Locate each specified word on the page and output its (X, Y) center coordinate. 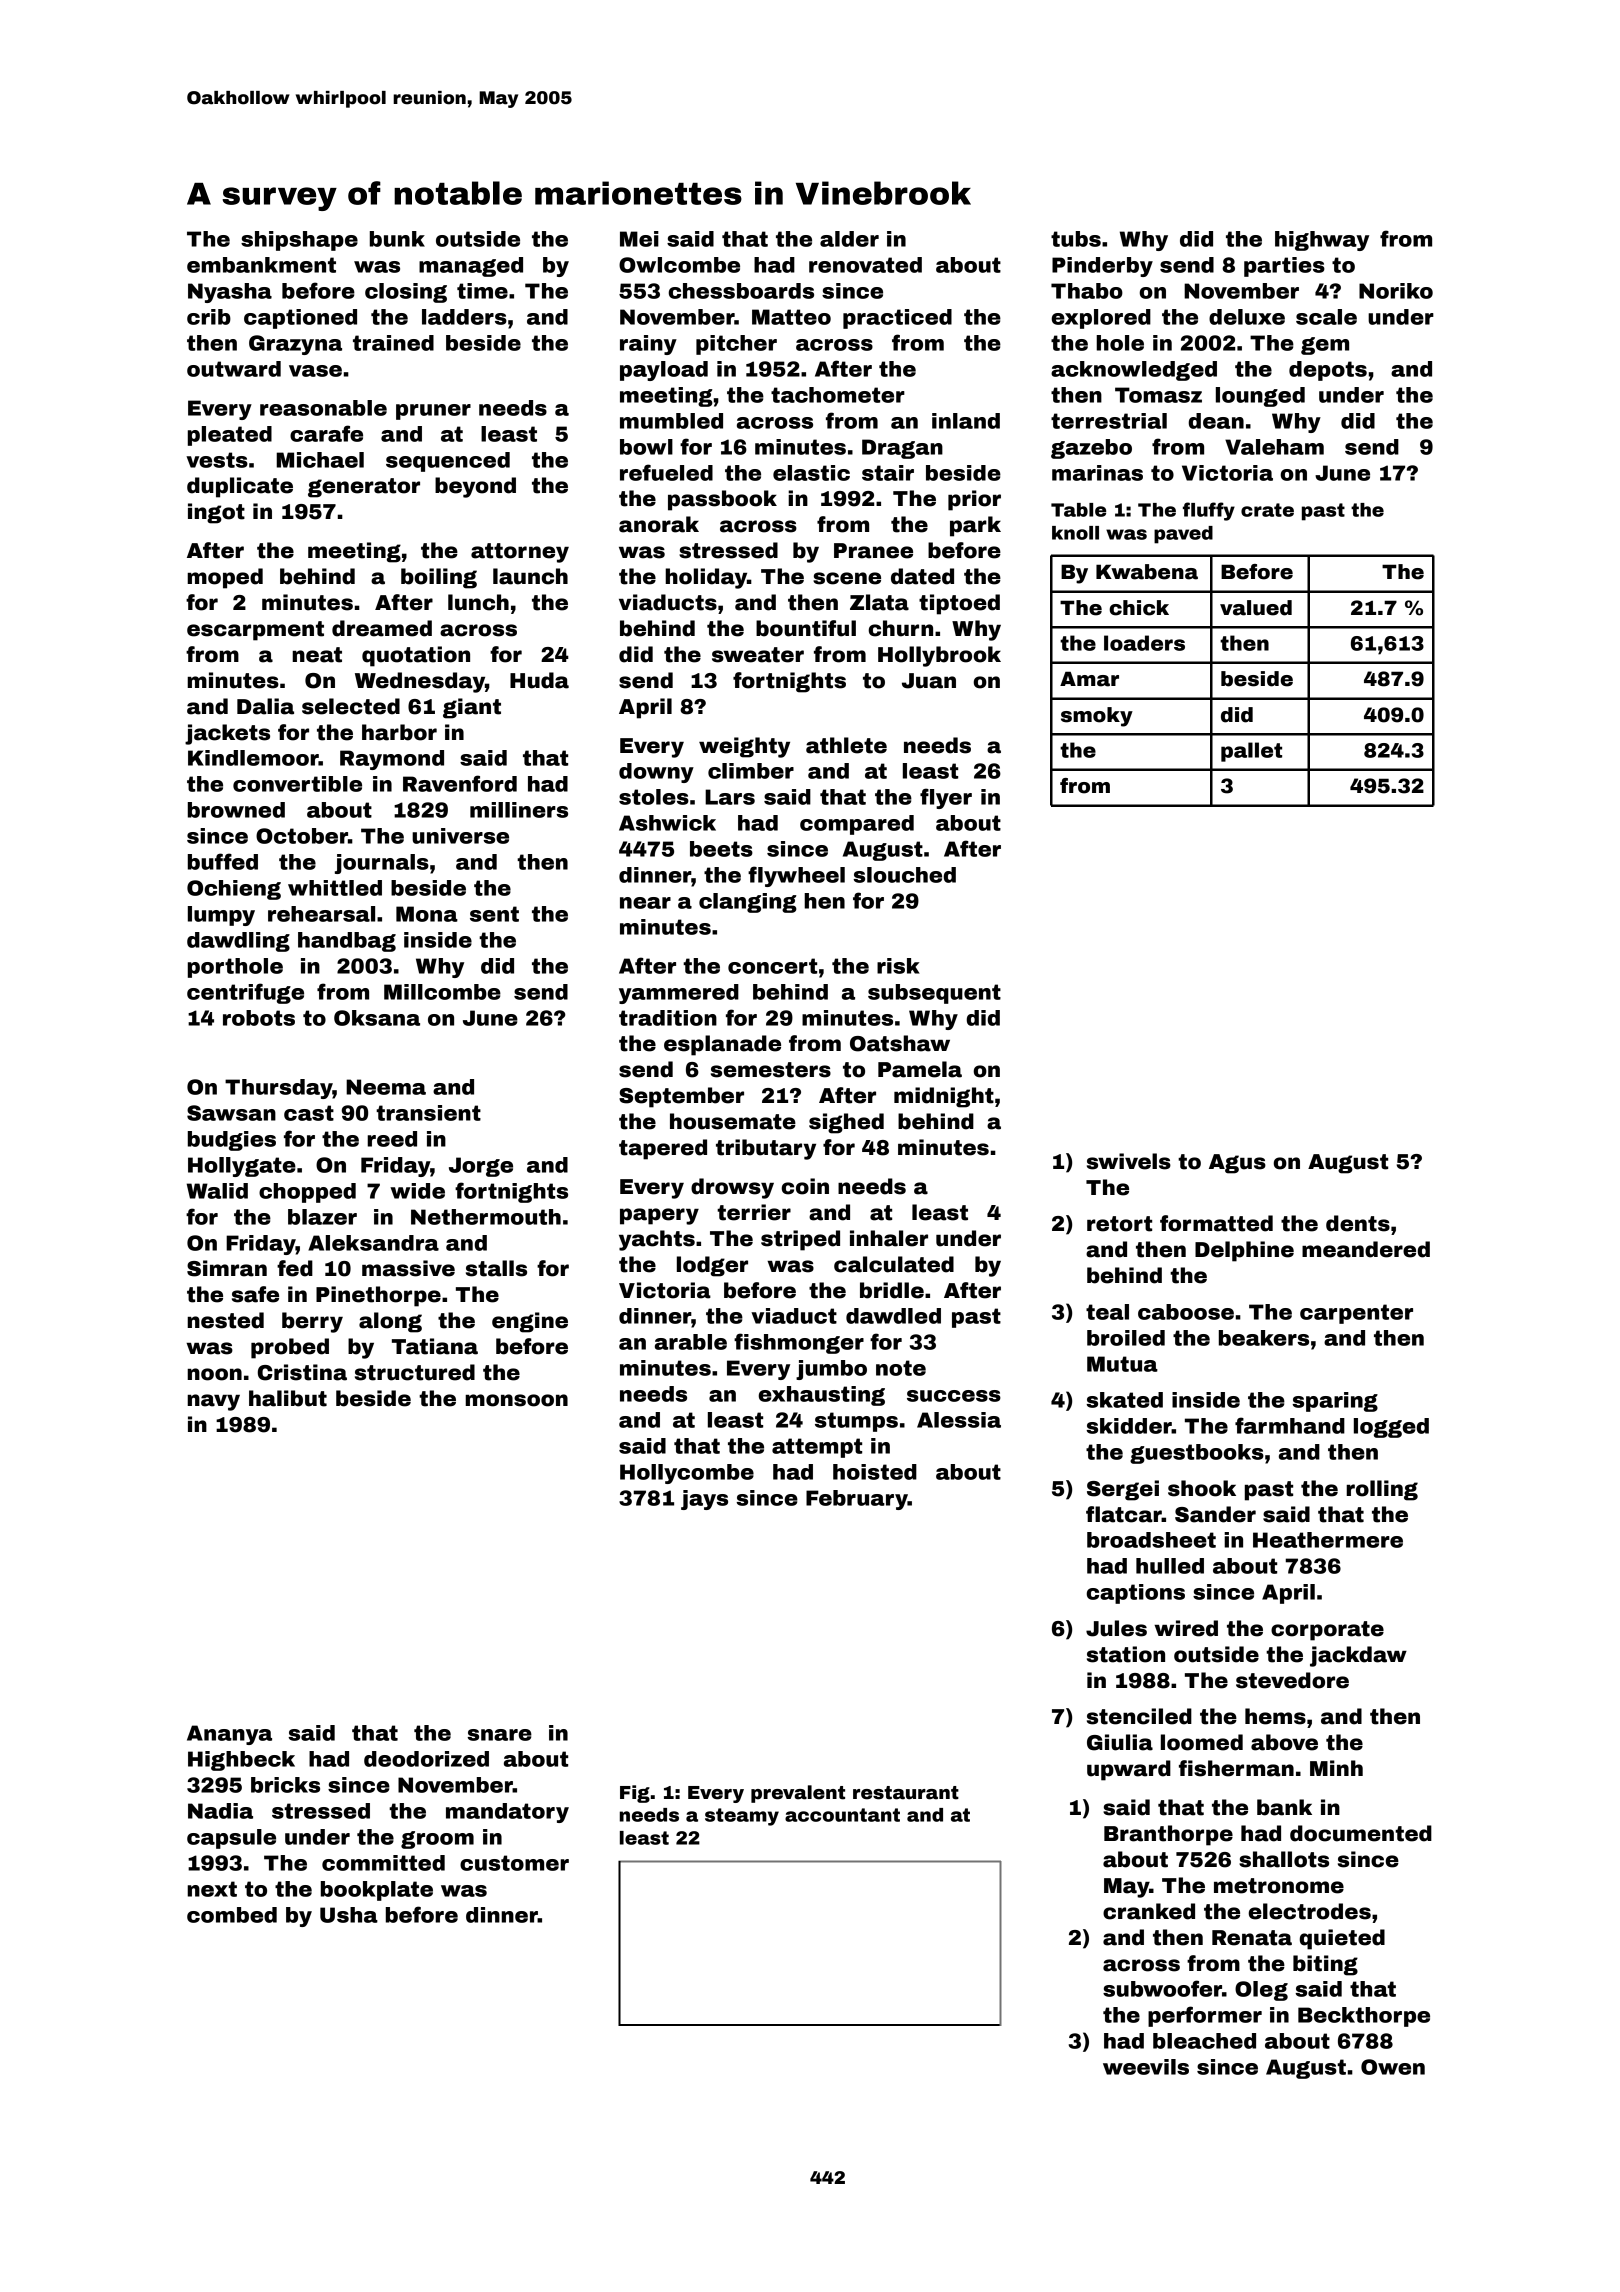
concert (772, 966)
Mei (639, 239)
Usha (349, 1915)
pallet (1251, 752)
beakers (1264, 1338)
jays (704, 1500)
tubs (1076, 239)
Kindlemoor (253, 758)
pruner (433, 412)
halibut (288, 1398)
